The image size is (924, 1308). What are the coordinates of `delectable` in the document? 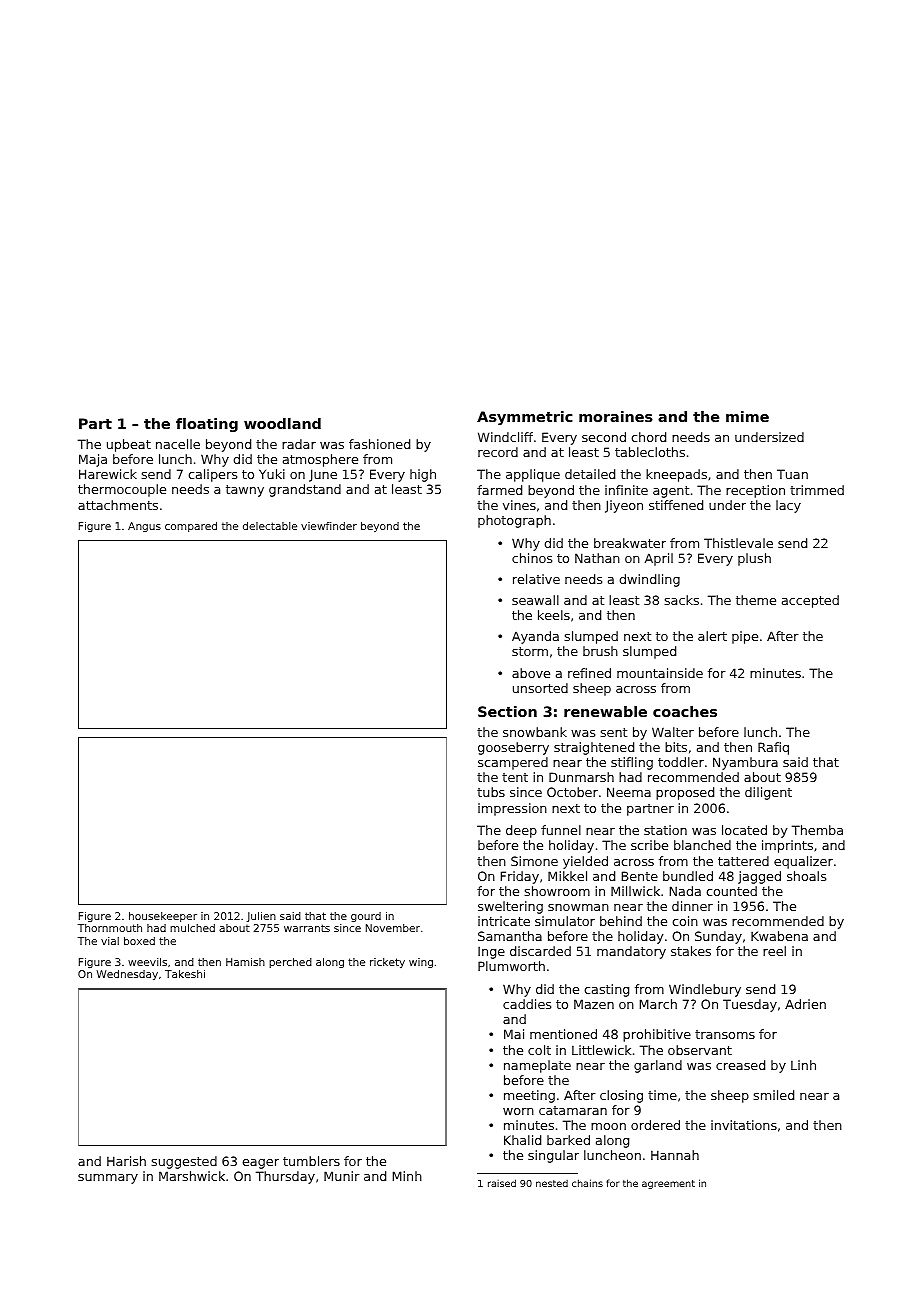 It's located at (270, 526).
